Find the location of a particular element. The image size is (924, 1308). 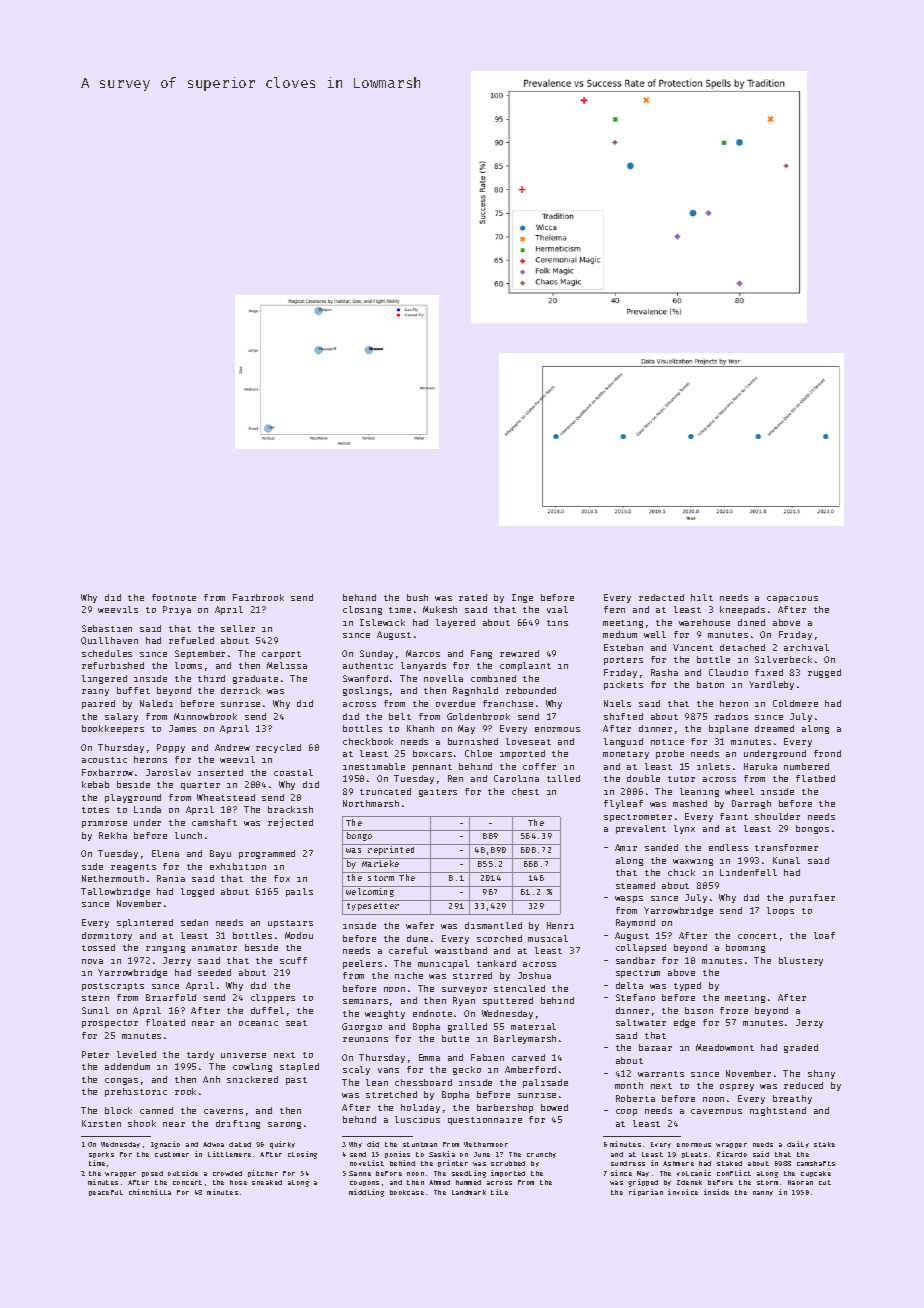

coastal is located at coordinates (293, 772).
